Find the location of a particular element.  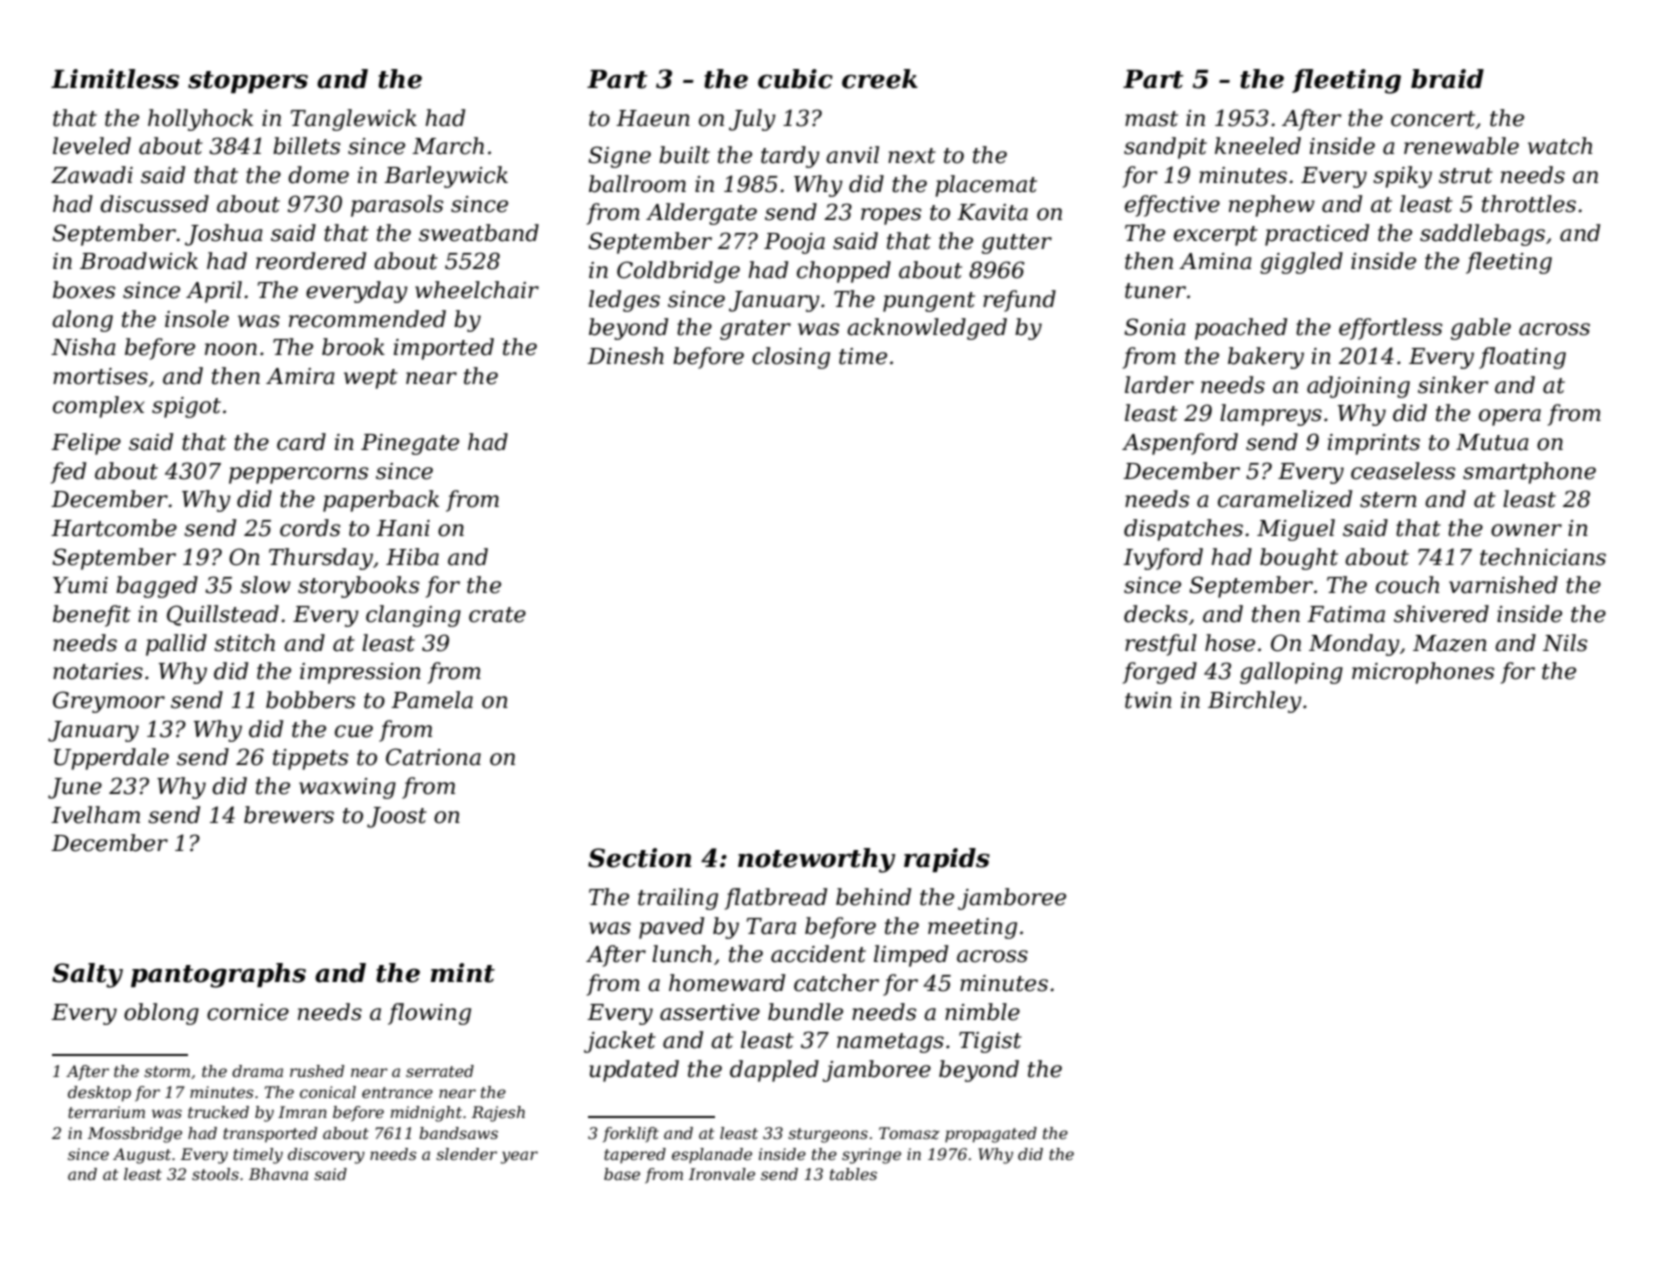

creek is located at coordinates (880, 79).
